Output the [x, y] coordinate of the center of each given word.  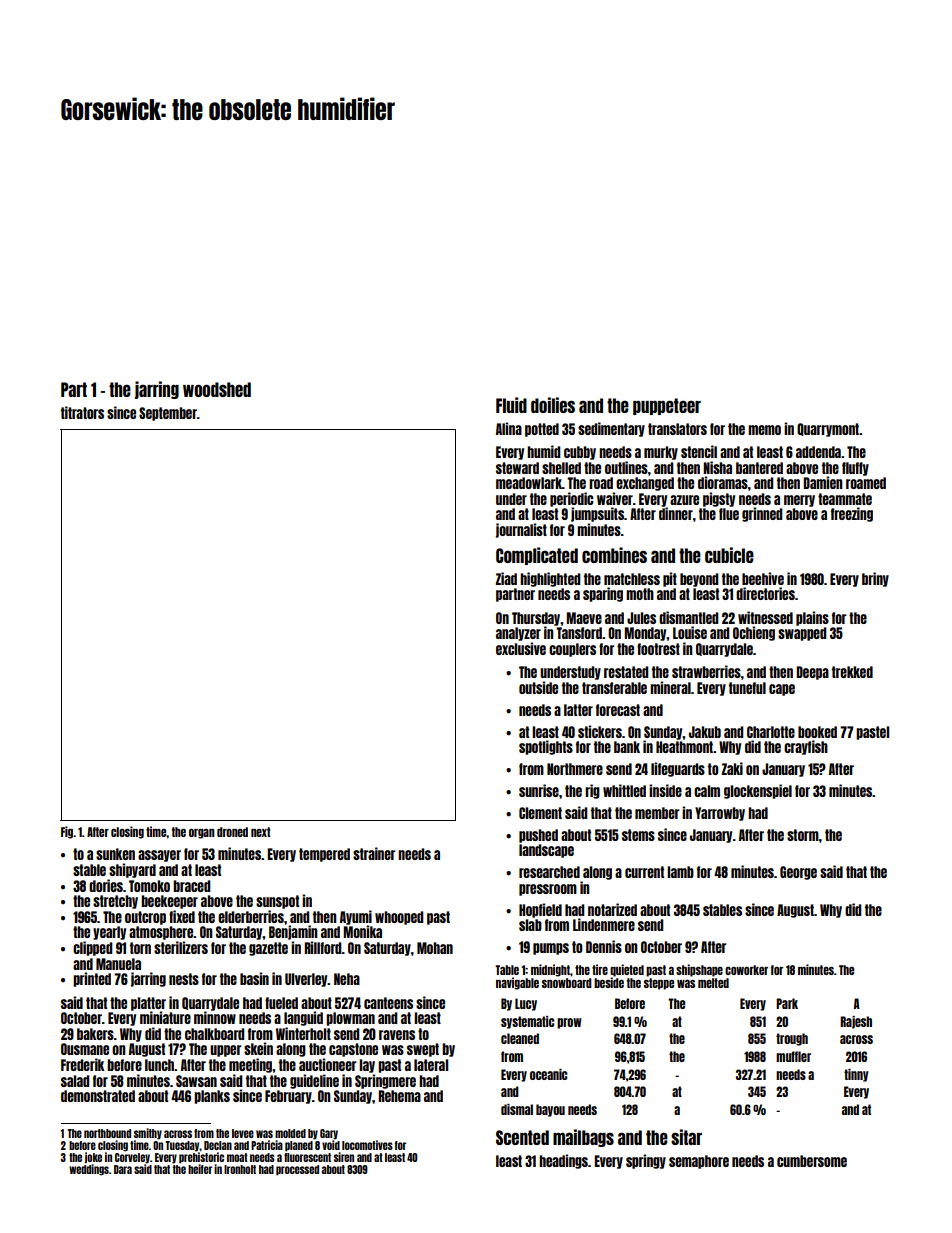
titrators [82, 412]
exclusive [521, 648]
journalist [521, 530]
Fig [67, 832]
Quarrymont [828, 430]
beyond [699, 580]
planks [212, 1097]
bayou [550, 1110]
